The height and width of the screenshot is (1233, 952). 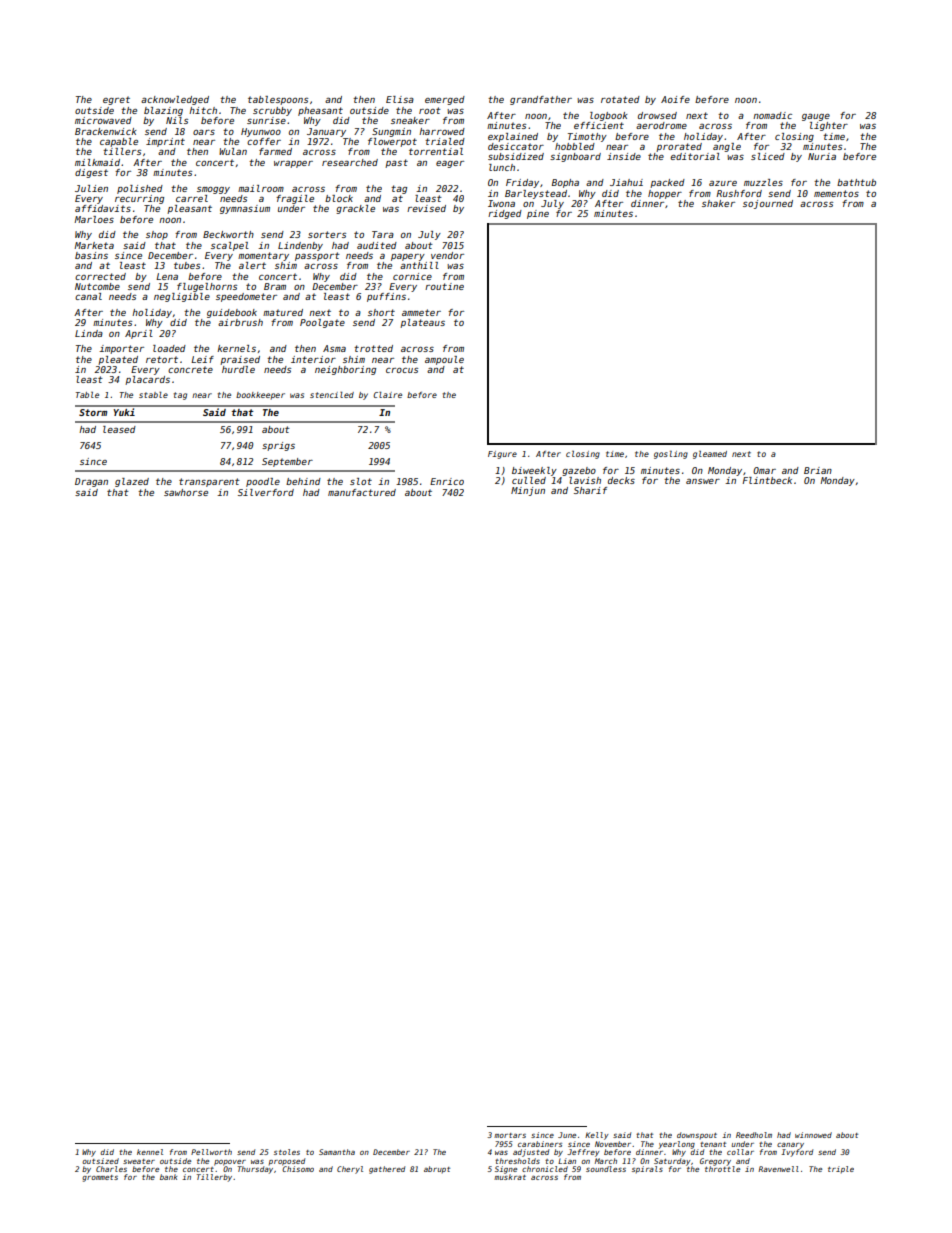 I want to click on Sharif, so click(x=590, y=490).
